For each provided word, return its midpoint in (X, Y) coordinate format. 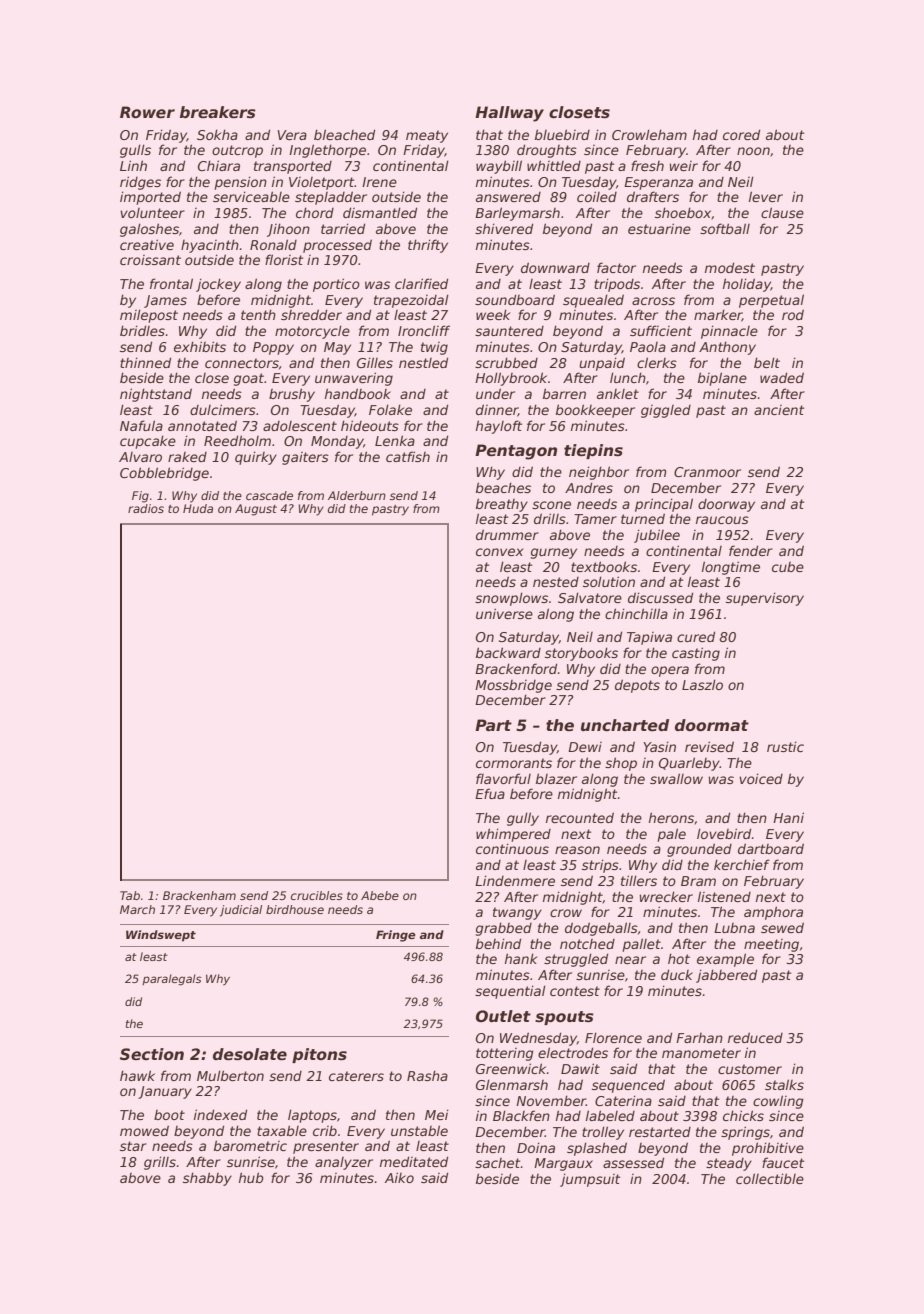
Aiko (399, 1177)
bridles (142, 330)
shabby (207, 1179)
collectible (770, 1178)
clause (782, 212)
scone (551, 505)
